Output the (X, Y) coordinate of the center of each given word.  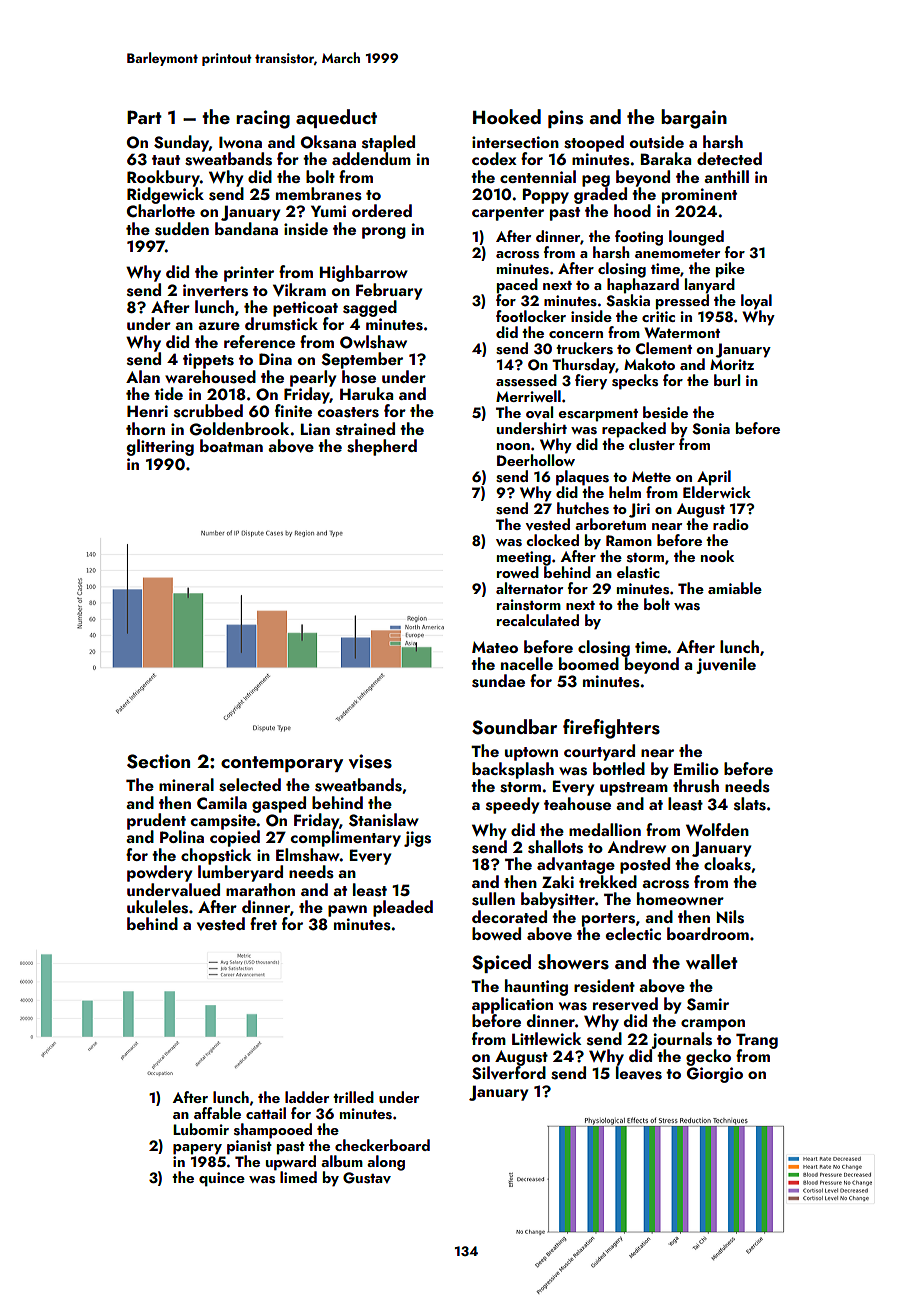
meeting (524, 558)
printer (249, 274)
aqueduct (336, 118)
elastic (638, 572)
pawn (347, 911)
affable (217, 1113)
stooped (594, 143)
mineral (186, 784)
